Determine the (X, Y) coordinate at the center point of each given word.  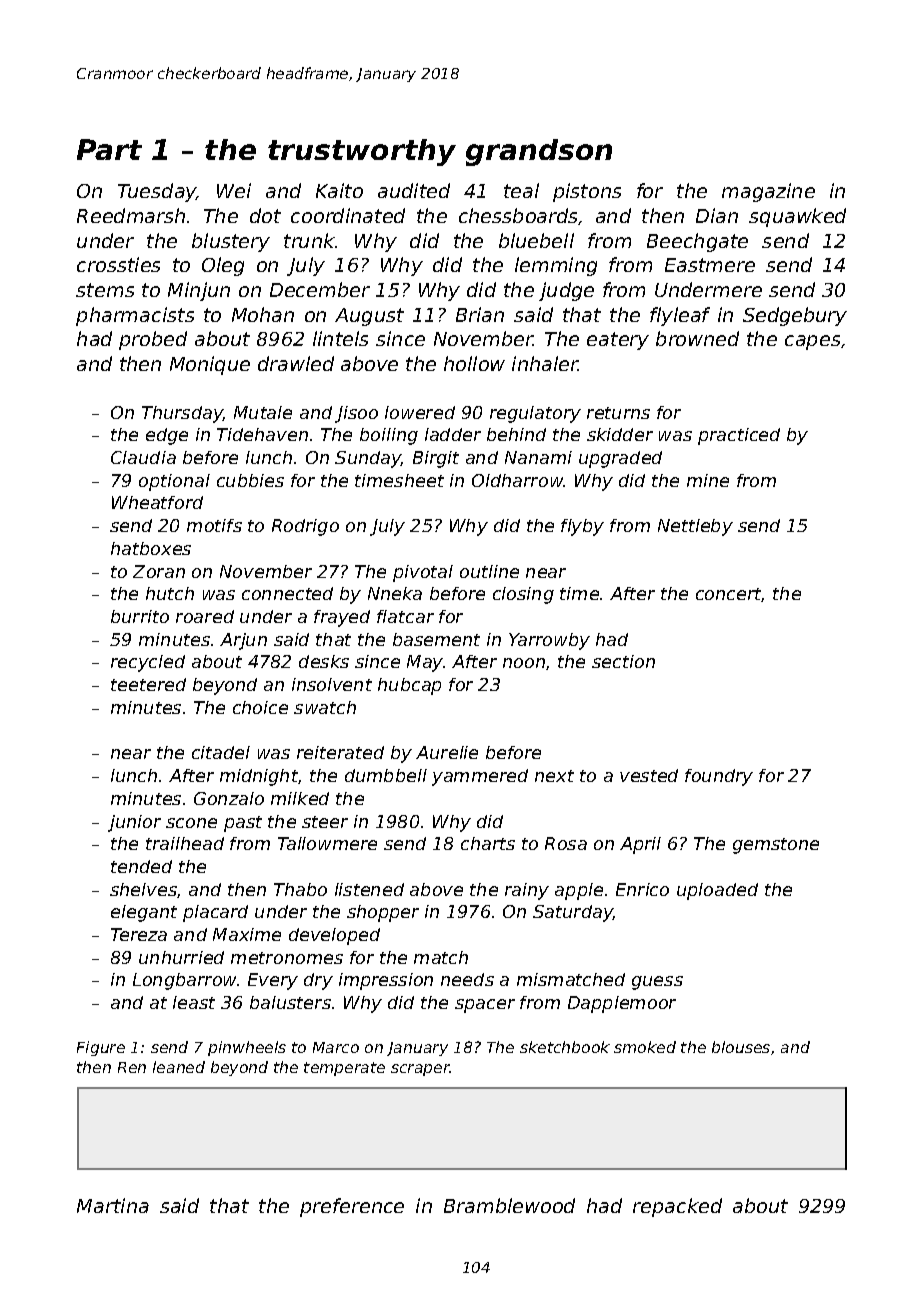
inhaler (545, 363)
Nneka (395, 593)
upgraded (620, 459)
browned (697, 338)
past (243, 824)
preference (352, 1207)
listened (369, 889)
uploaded (717, 891)
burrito (140, 616)
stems (105, 290)
